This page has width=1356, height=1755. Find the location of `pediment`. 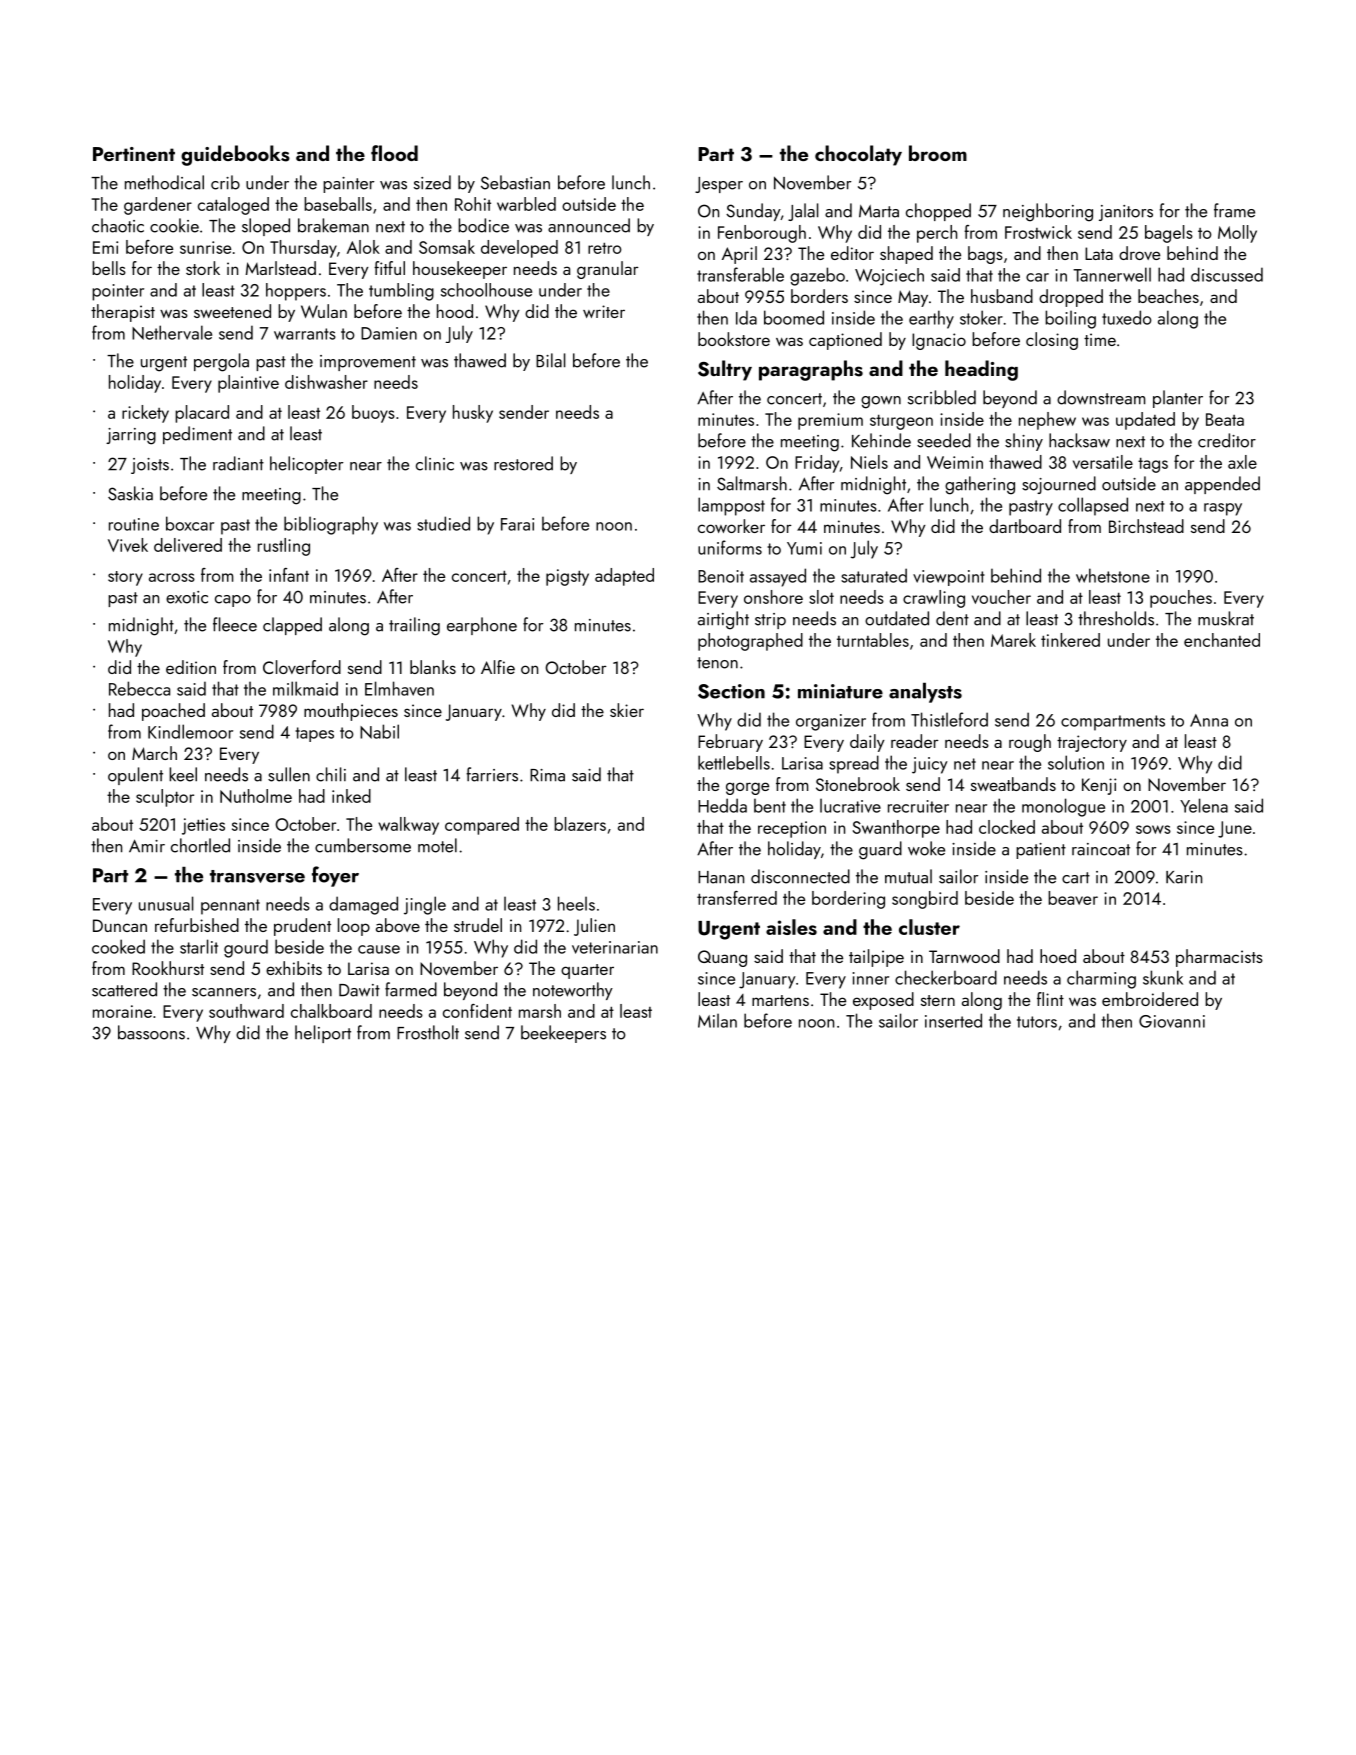

pediment is located at coordinates (197, 435).
